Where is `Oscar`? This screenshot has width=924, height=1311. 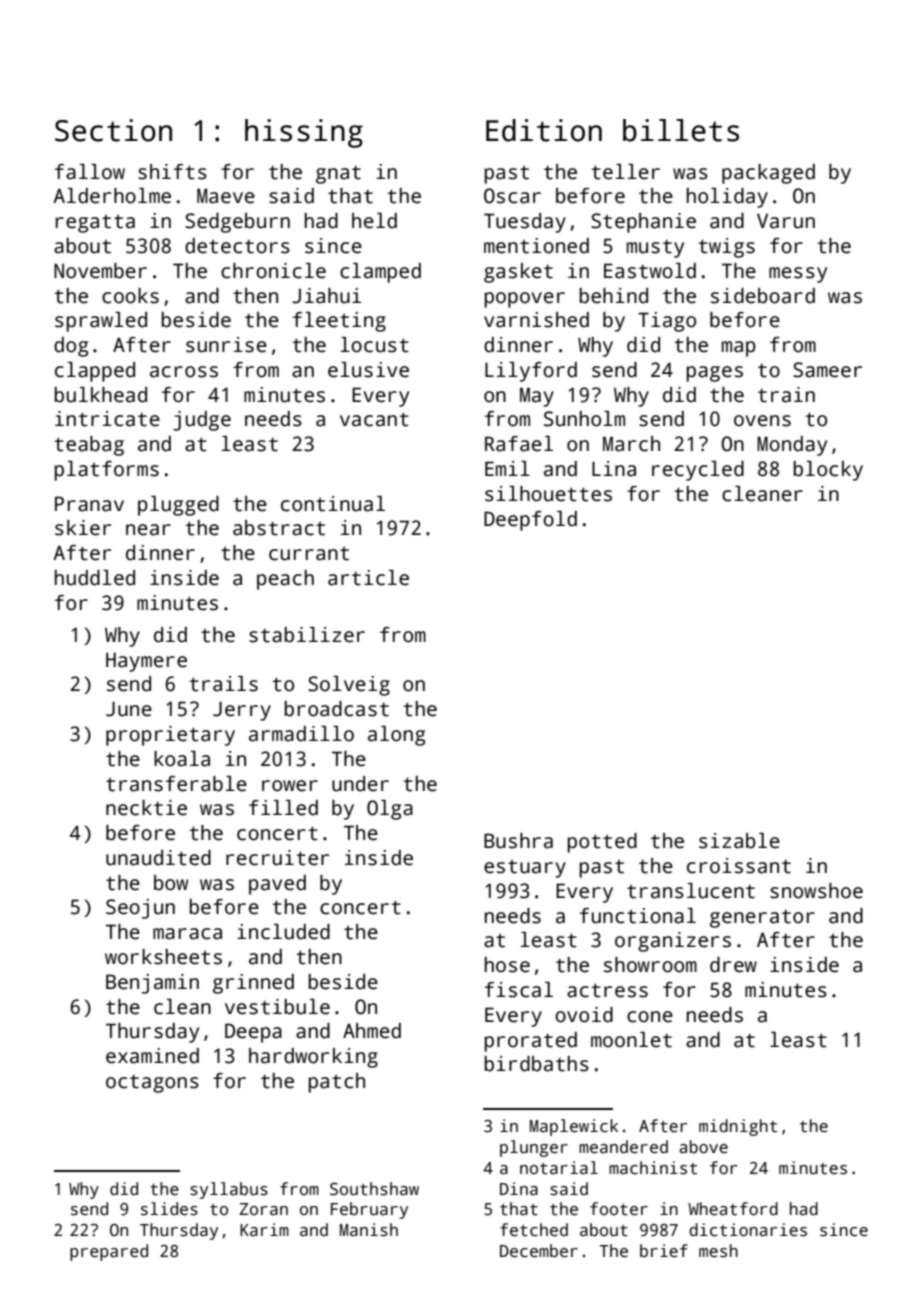 Oscar is located at coordinates (512, 196).
